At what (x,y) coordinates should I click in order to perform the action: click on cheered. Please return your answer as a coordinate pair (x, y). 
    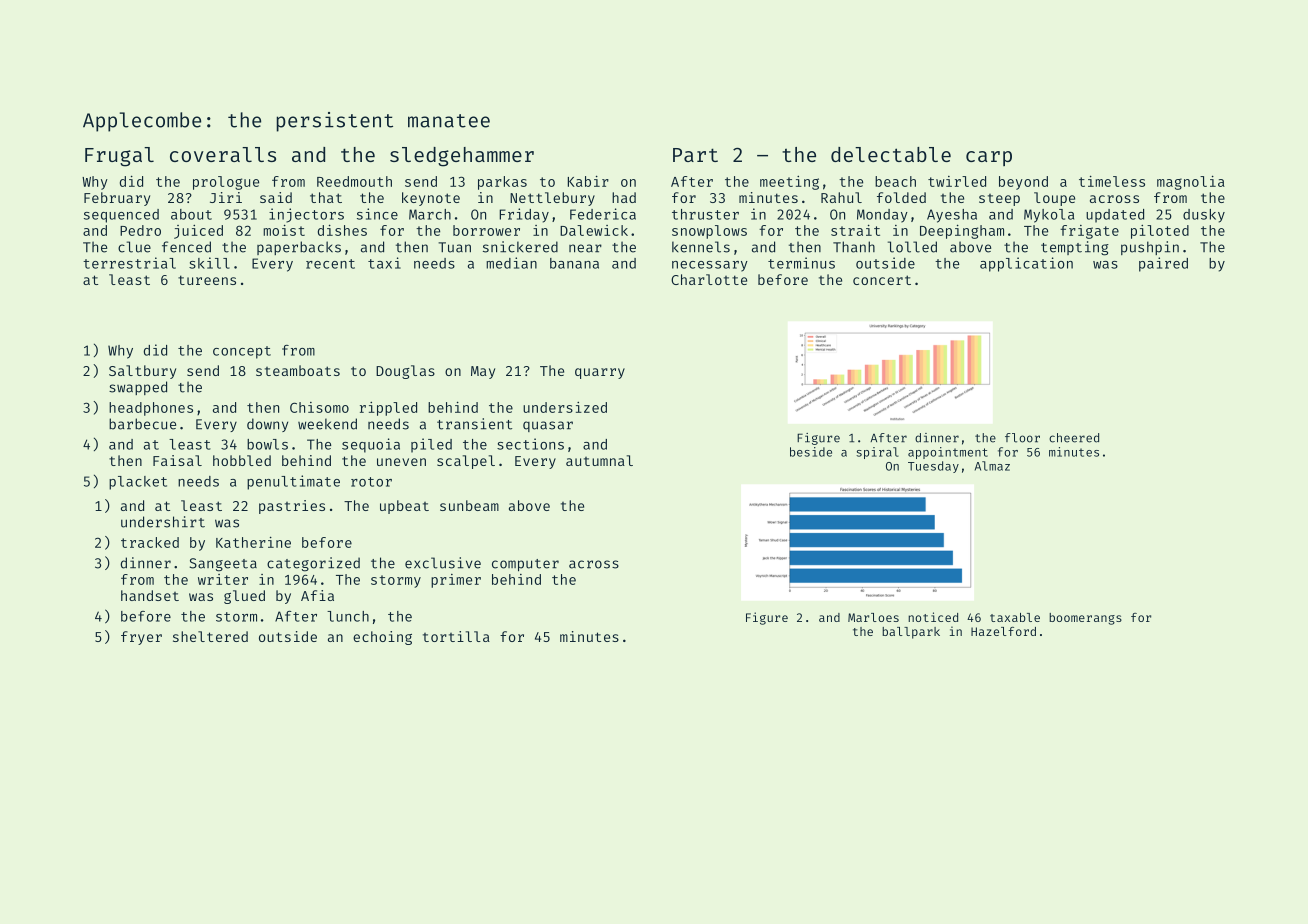
    Looking at the image, I should click on (1074, 438).
